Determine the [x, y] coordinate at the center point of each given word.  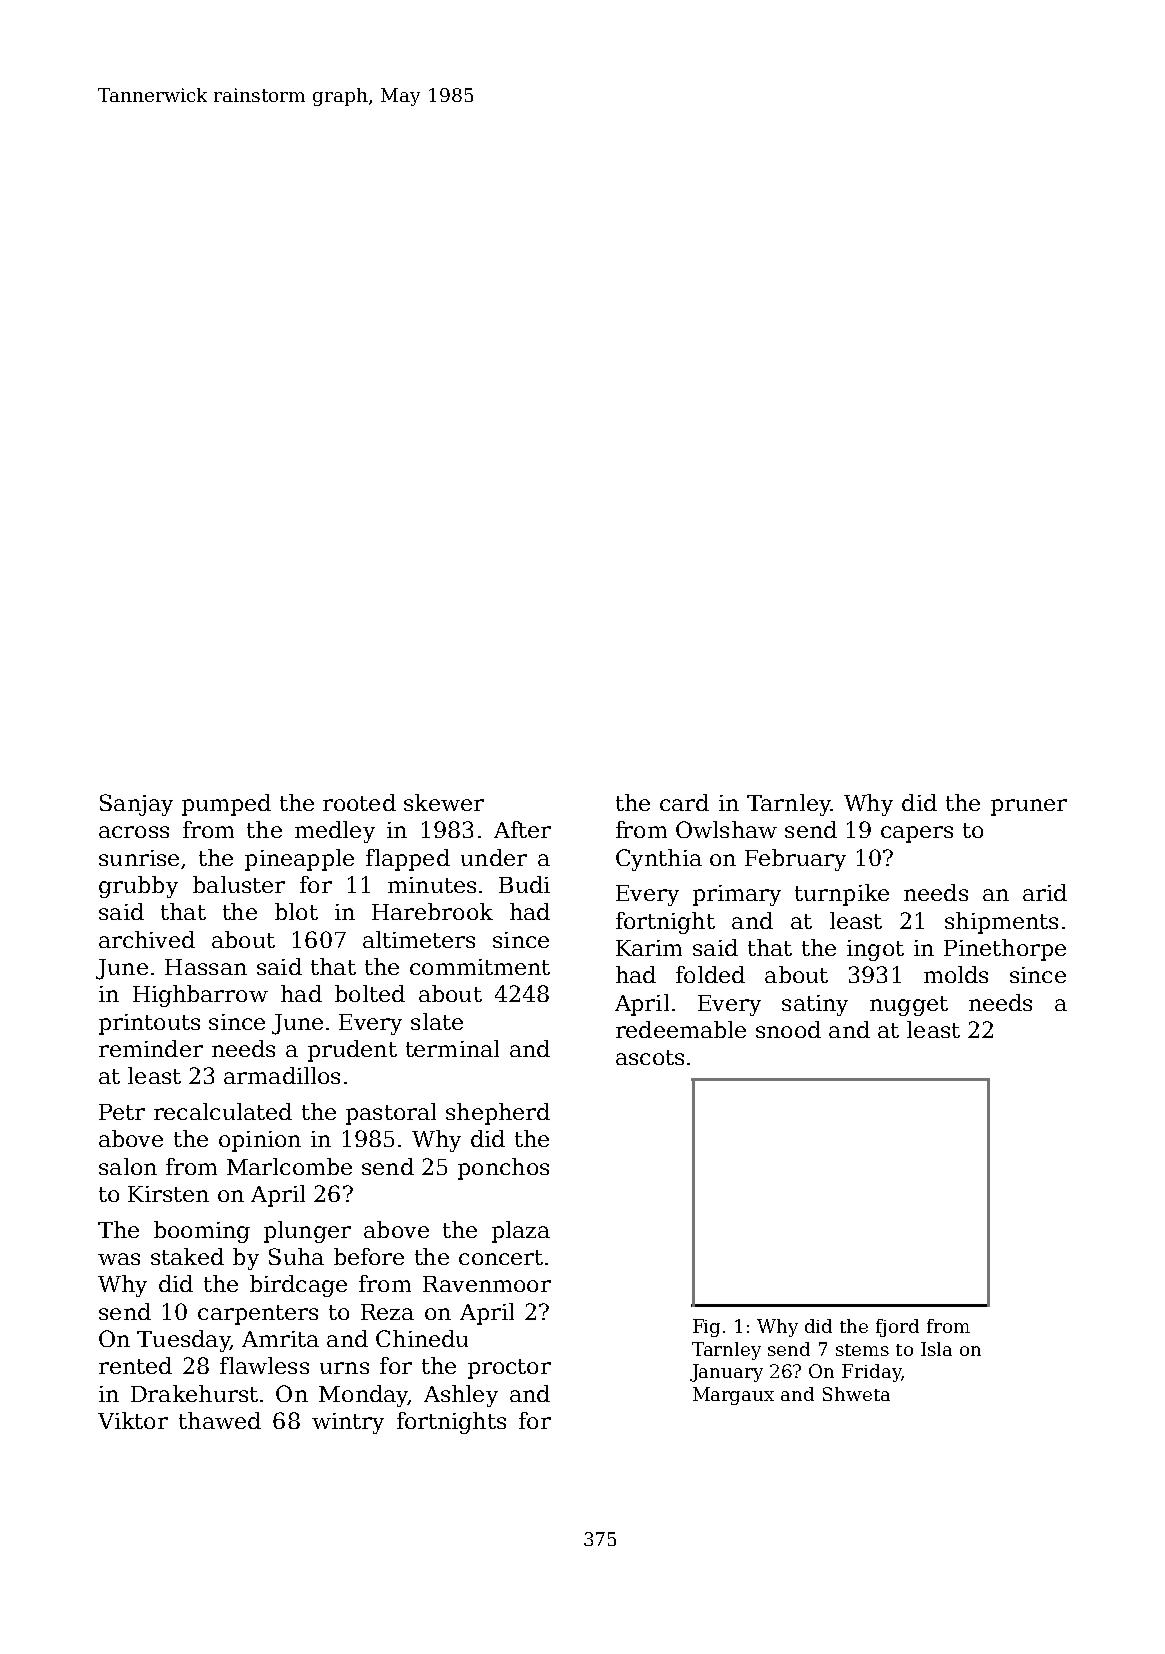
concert [501, 1257]
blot [296, 911]
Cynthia [659, 860]
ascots [650, 1057]
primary [737, 895]
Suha [296, 1256]
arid [1045, 892]
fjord [897, 1328]
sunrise [139, 858]
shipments [1001, 923]
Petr [122, 1112]
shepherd [498, 1114]
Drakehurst [194, 1393]
